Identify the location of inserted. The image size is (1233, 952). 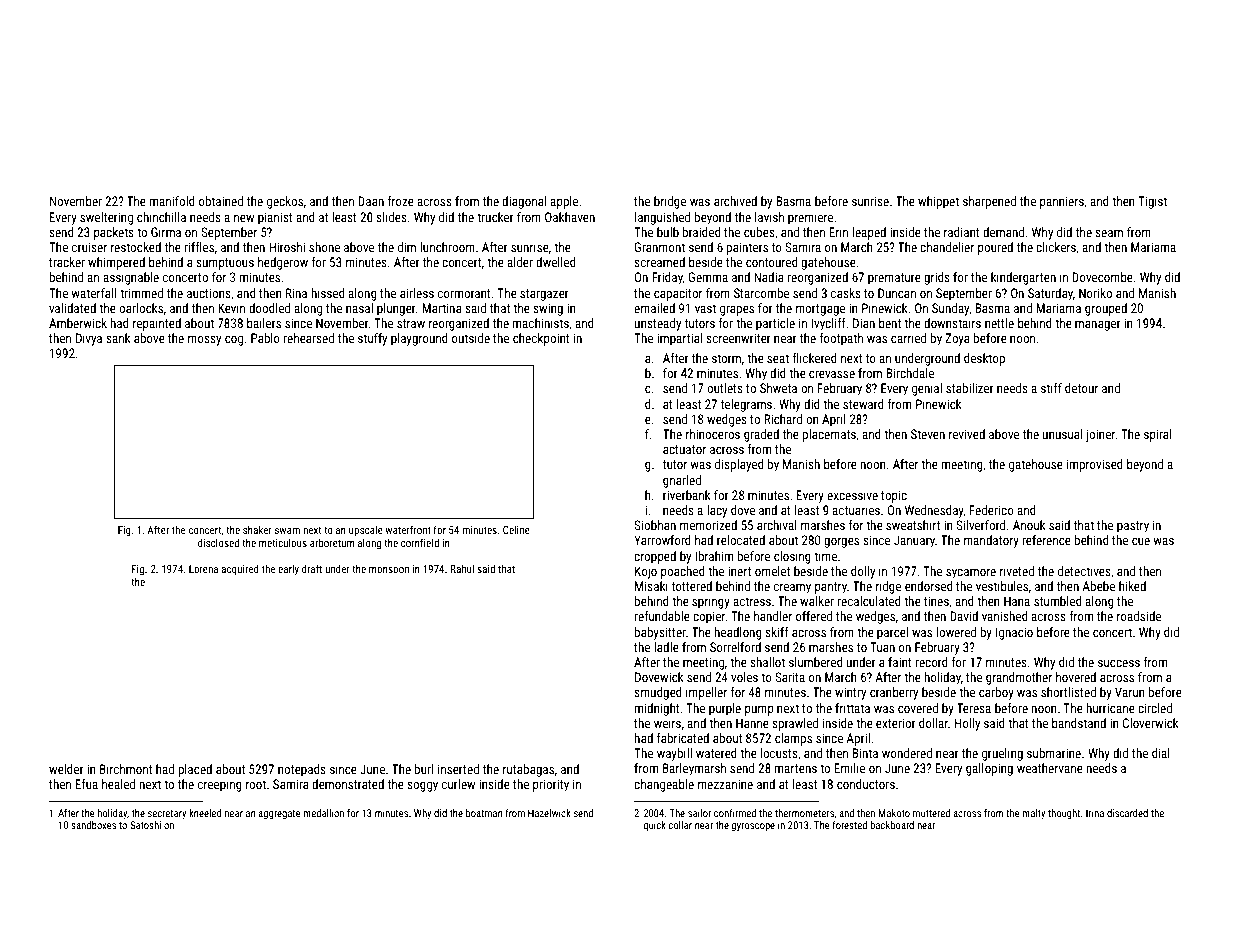
(458, 769).
